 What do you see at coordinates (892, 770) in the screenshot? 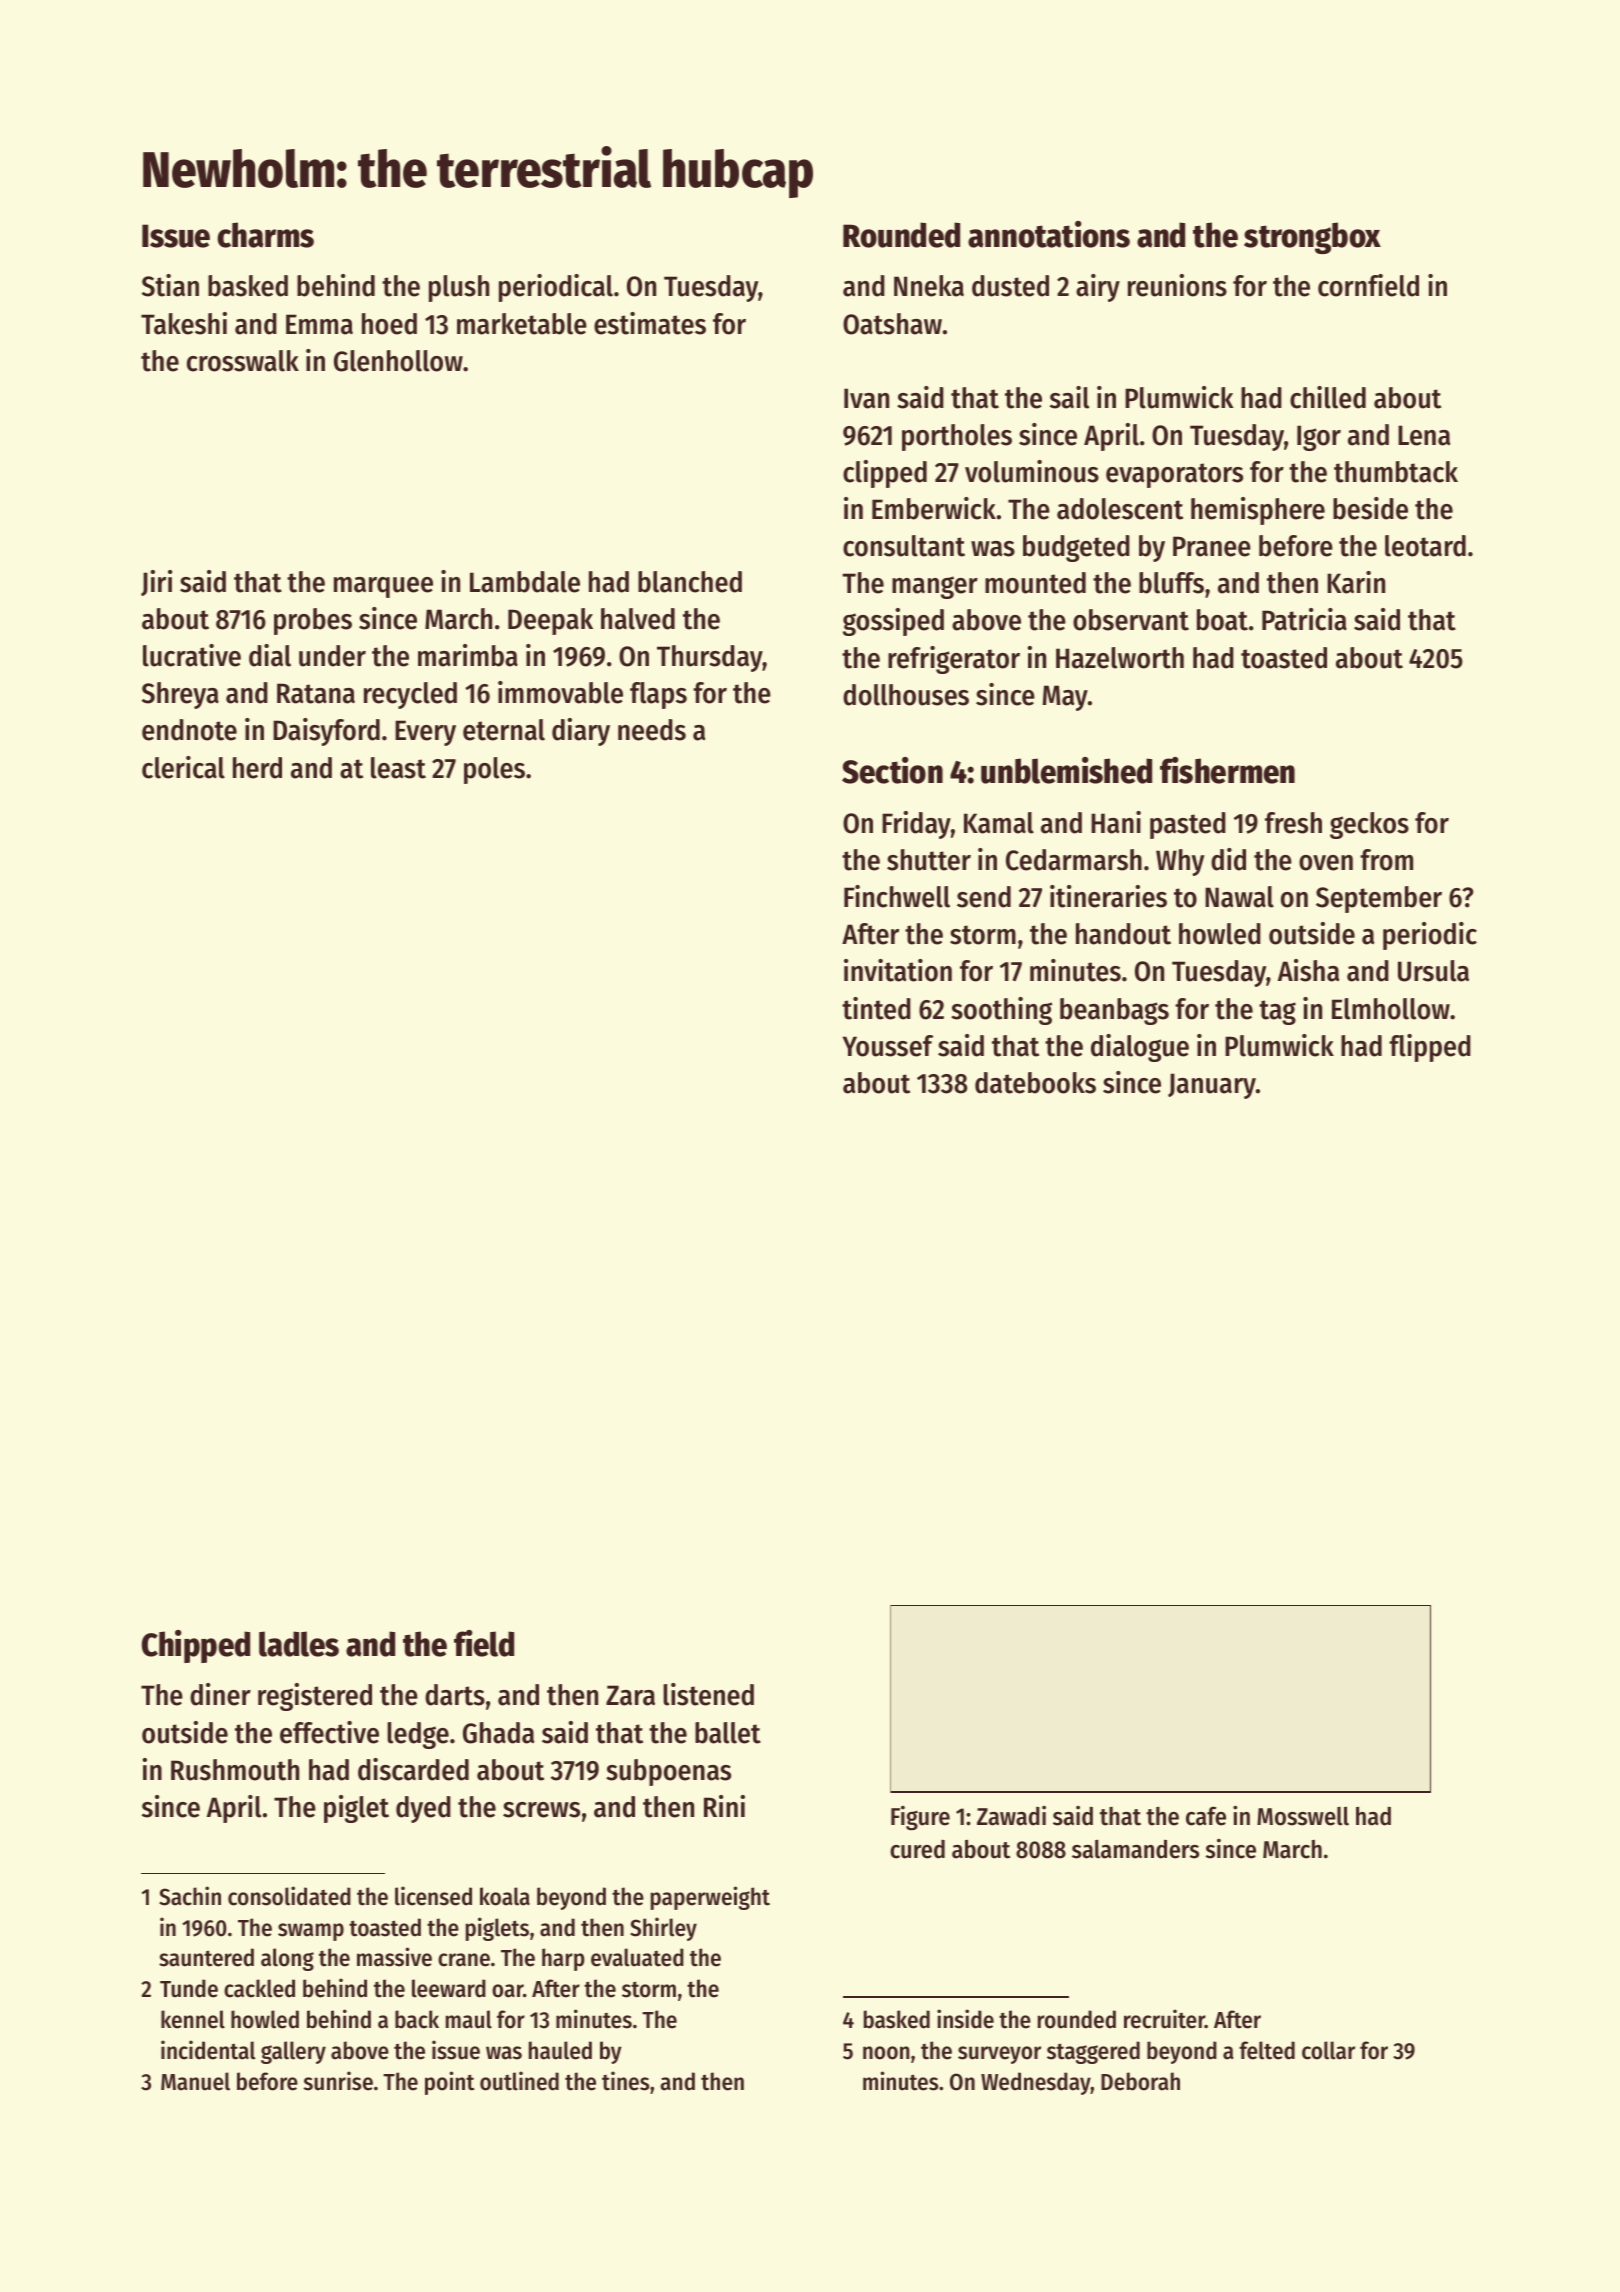
I see `Section` at bounding box center [892, 770].
